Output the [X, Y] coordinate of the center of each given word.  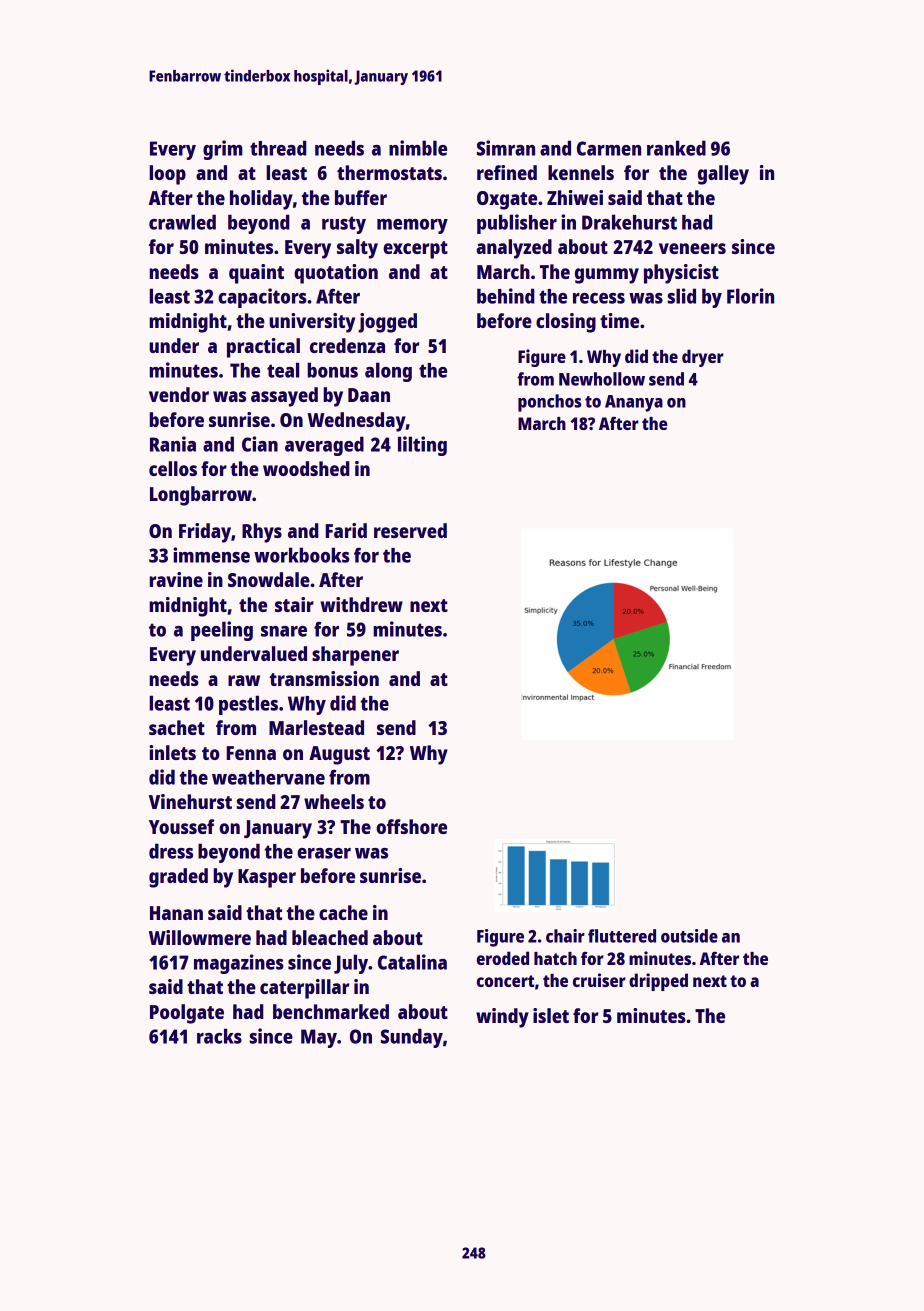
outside [689, 936]
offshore [411, 826]
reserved [410, 530]
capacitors [262, 298]
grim [223, 150]
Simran [506, 148]
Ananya [634, 403]
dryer [703, 358]
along [388, 372]
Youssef [181, 826]
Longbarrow [201, 496]
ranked [676, 148]
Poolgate [187, 1014]
